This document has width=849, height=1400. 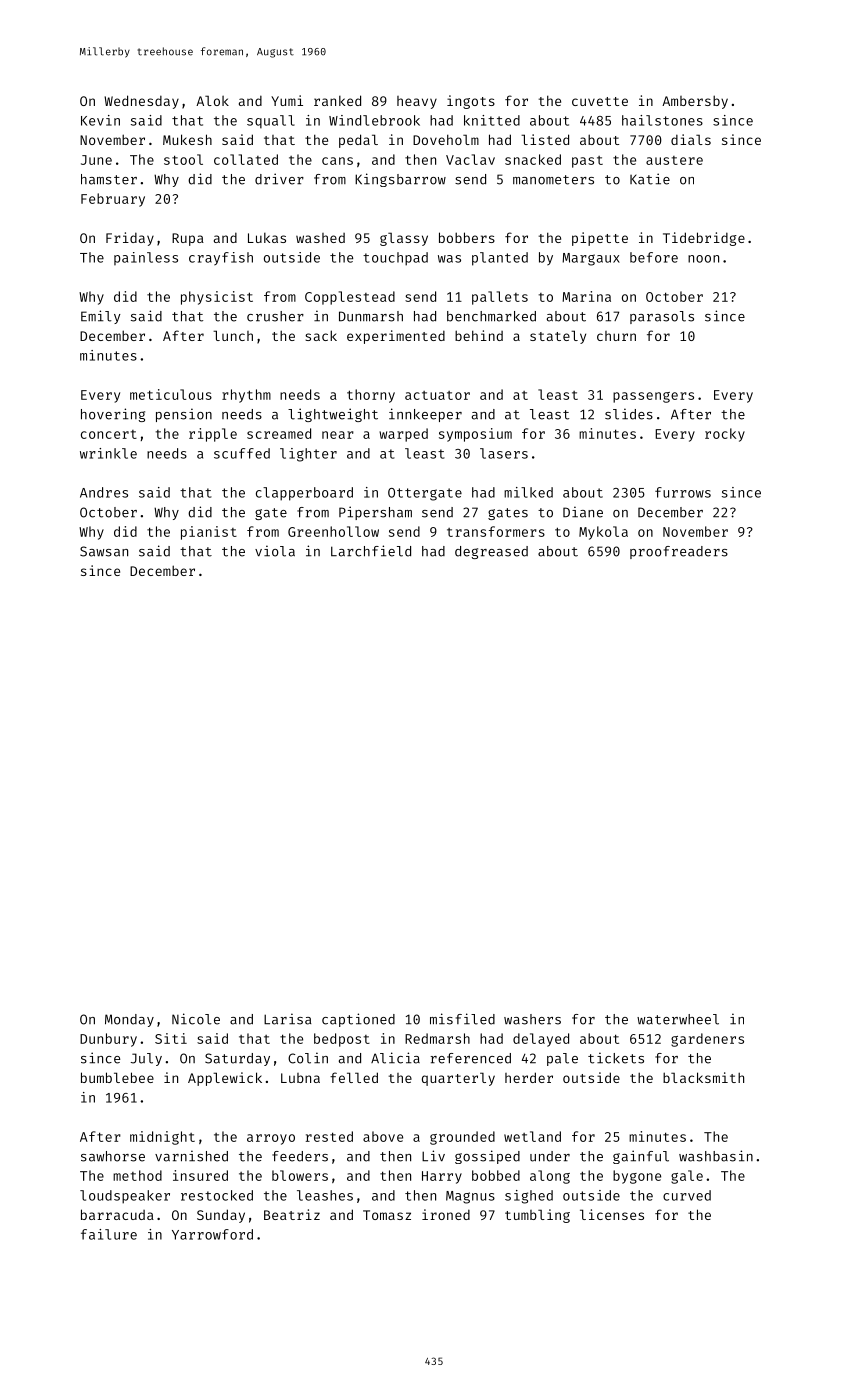 I want to click on lunch, so click(x=233, y=335).
